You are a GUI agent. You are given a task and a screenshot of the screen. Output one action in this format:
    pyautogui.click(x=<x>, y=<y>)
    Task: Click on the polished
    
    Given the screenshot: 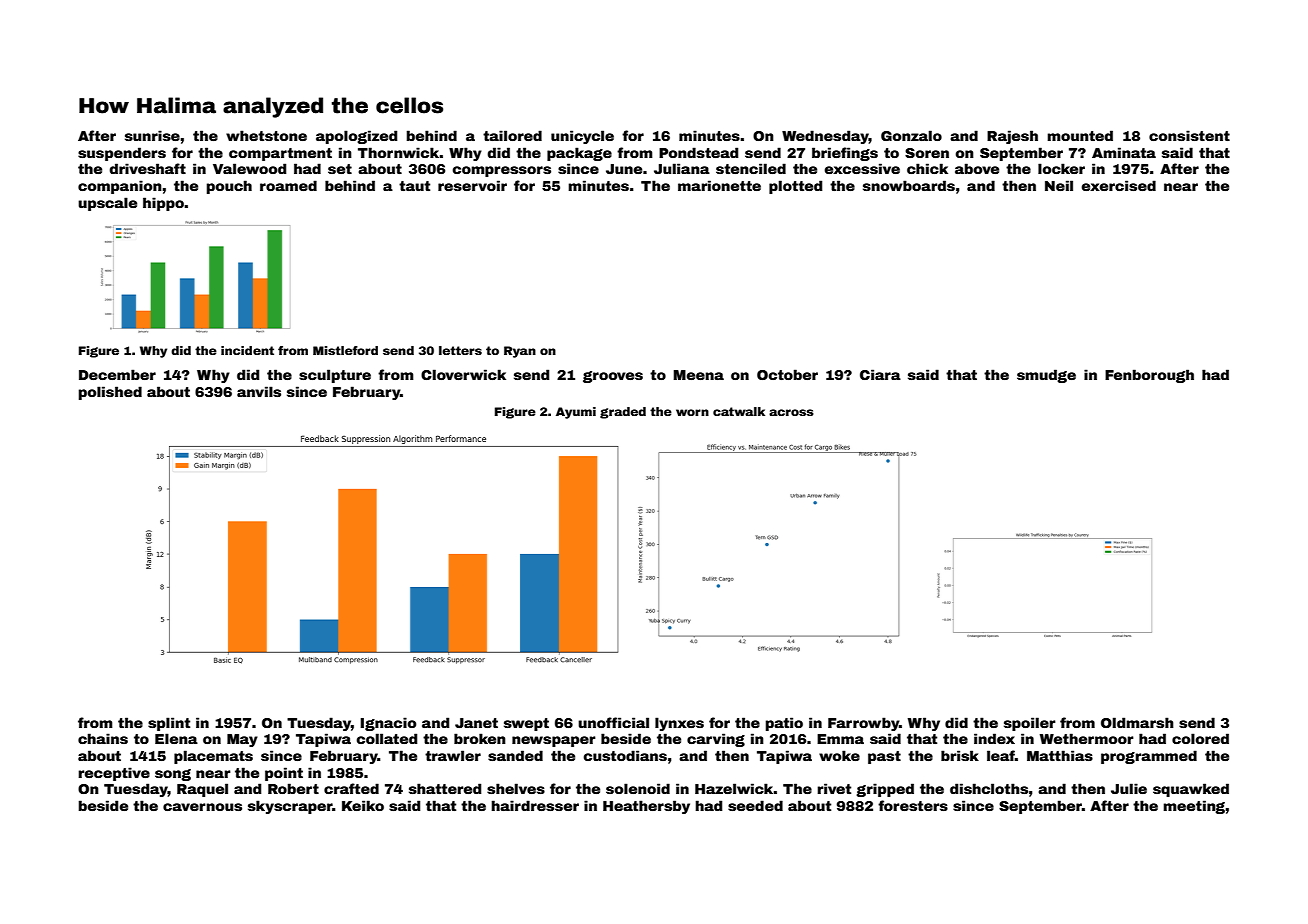 What is the action you would take?
    pyautogui.click(x=110, y=393)
